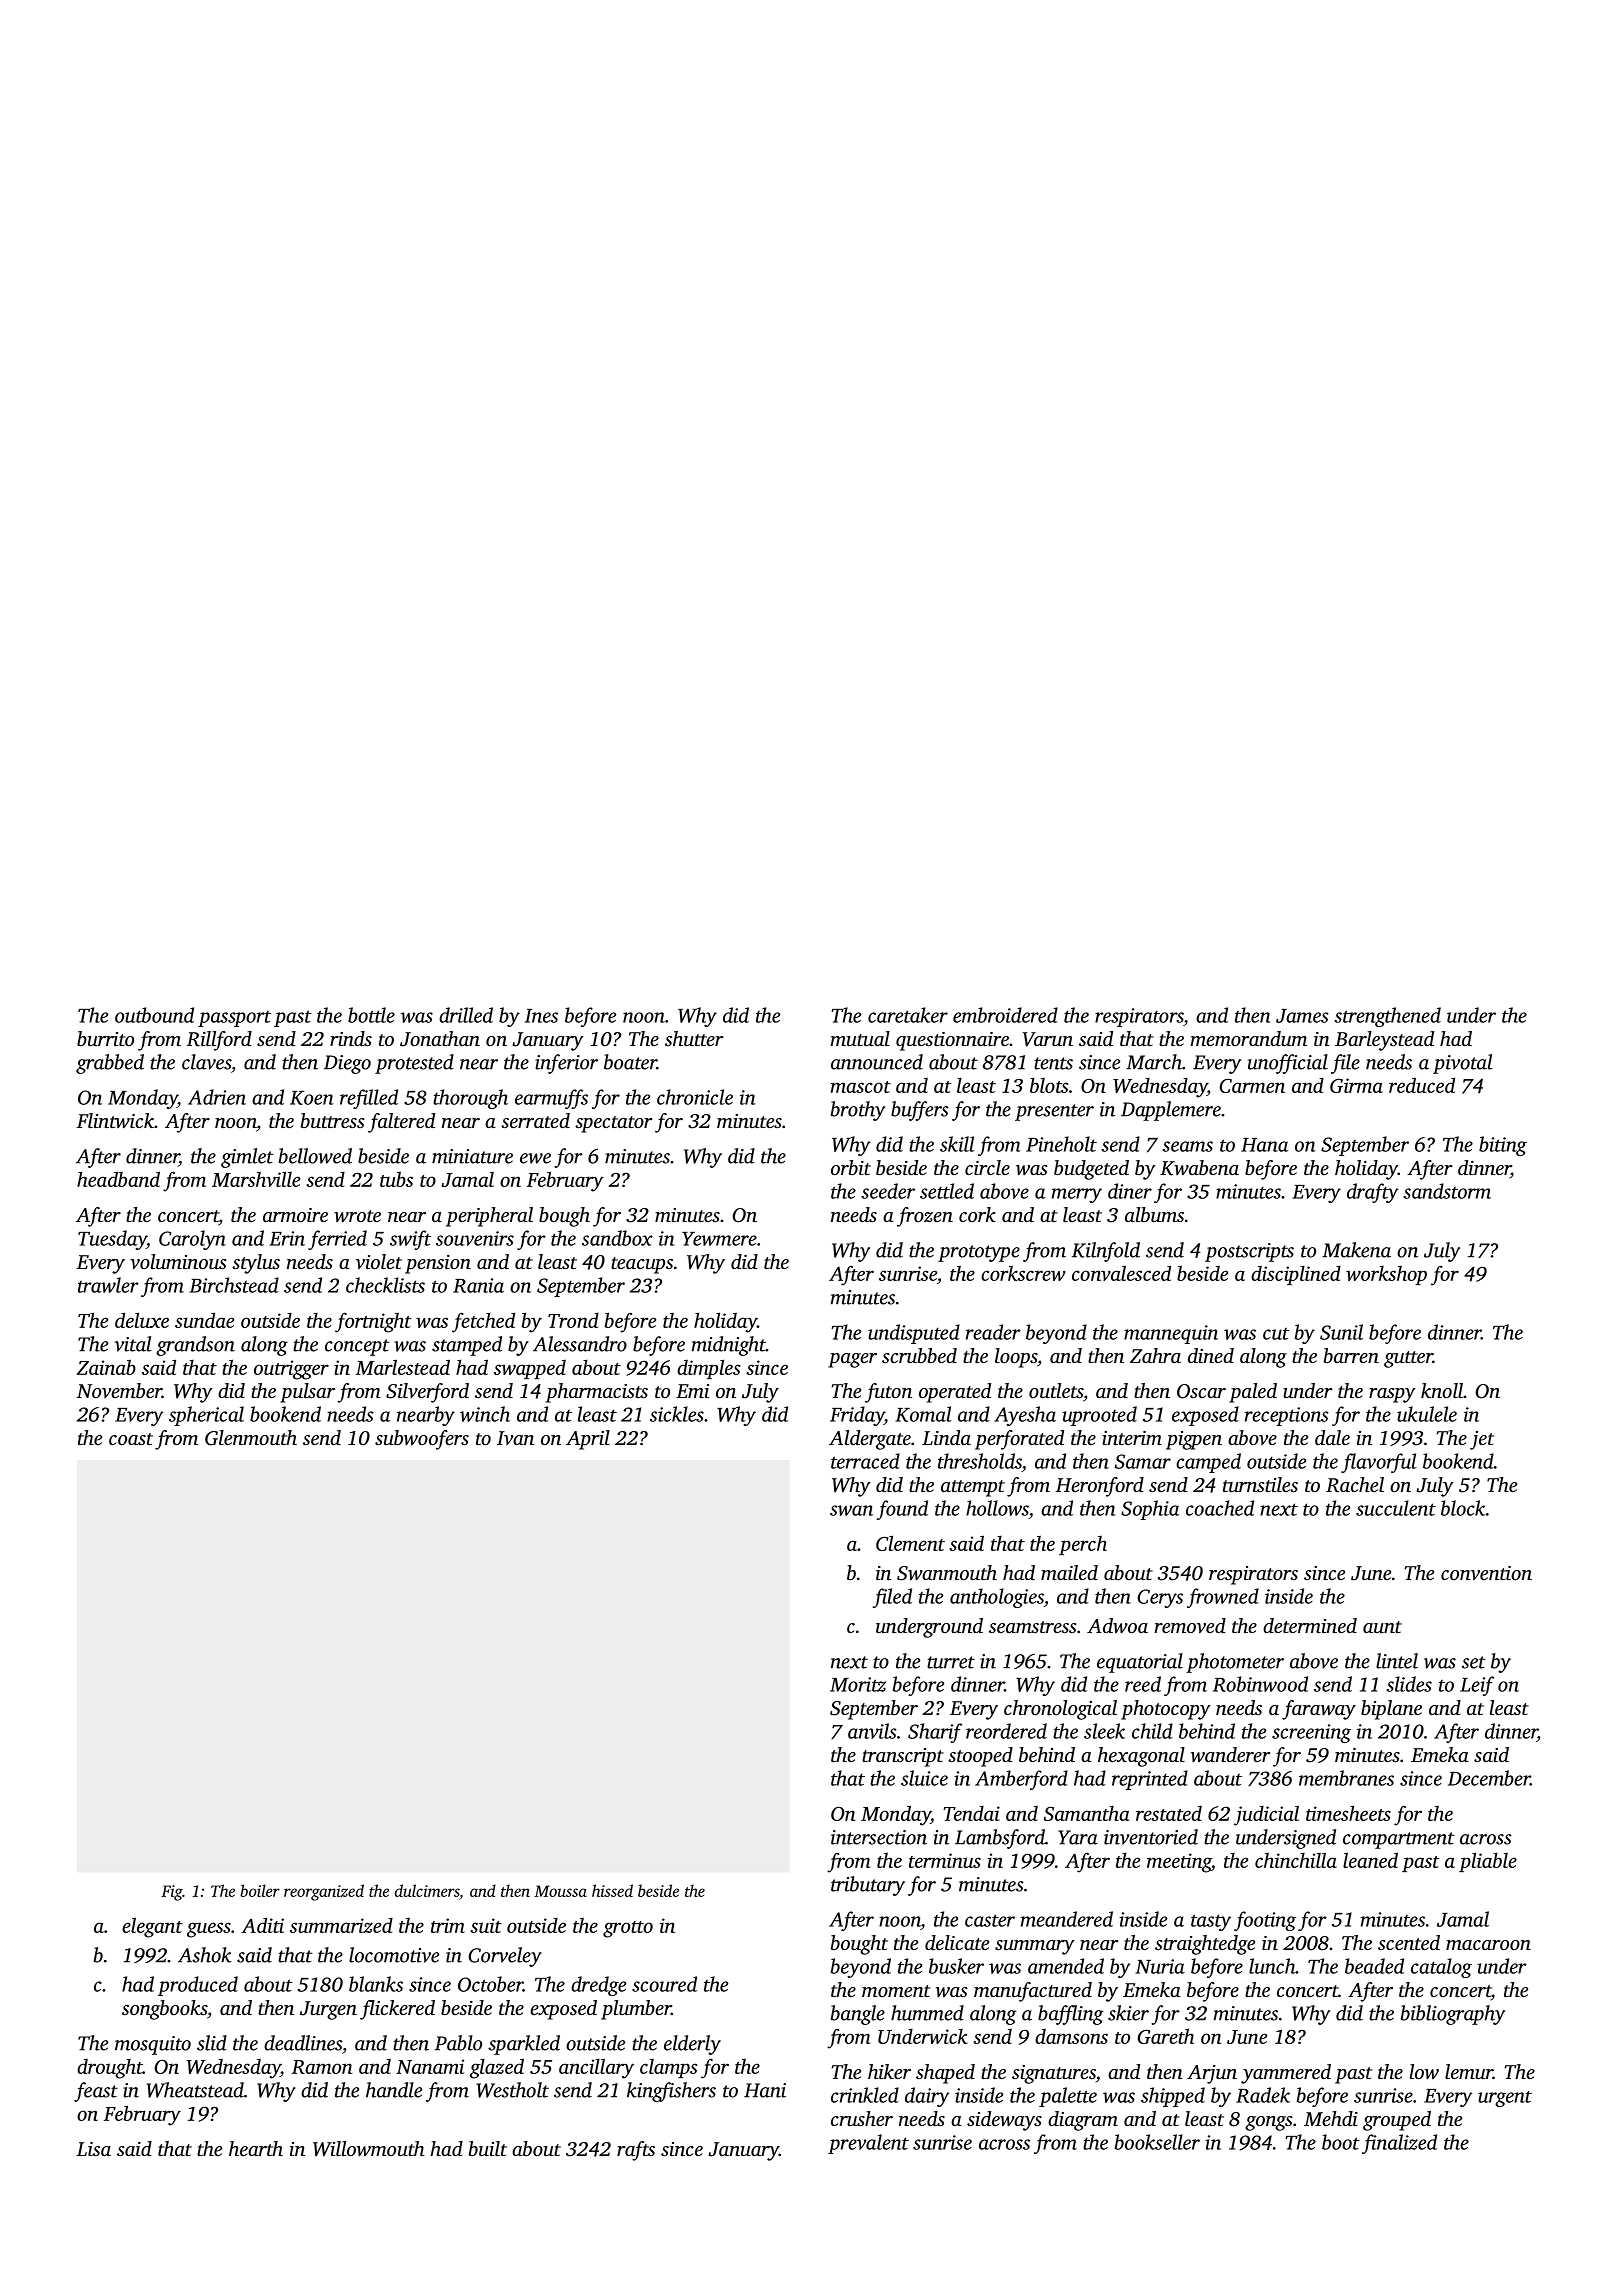  Describe the element at coordinates (369, 1099) in the screenshot. I see `refilled` at that location.
